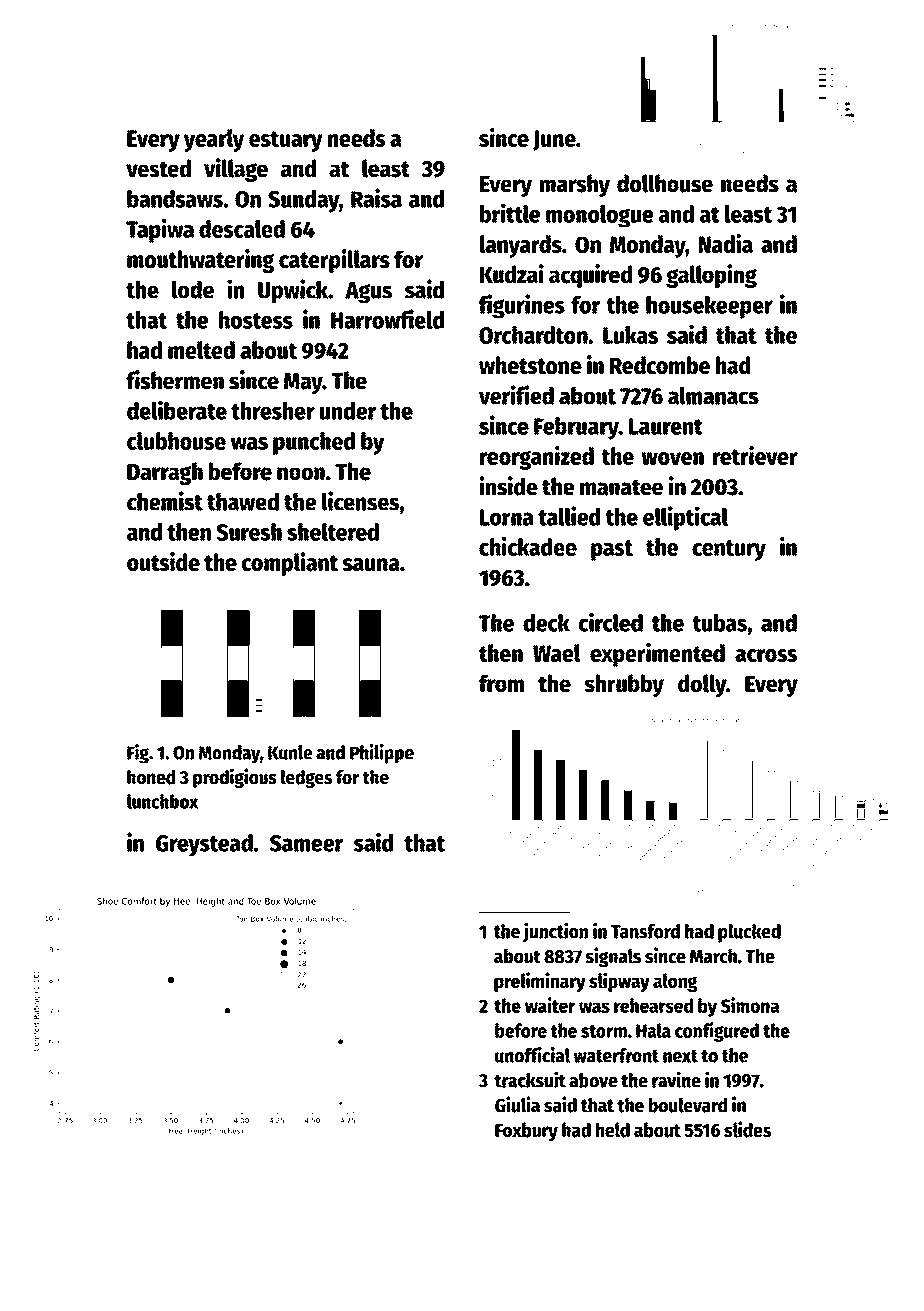 This page has width=924, height=1311. What do you see at coordinates (235, 778) in the page?
I see `prodigious` at bounding box center [235, 778].
